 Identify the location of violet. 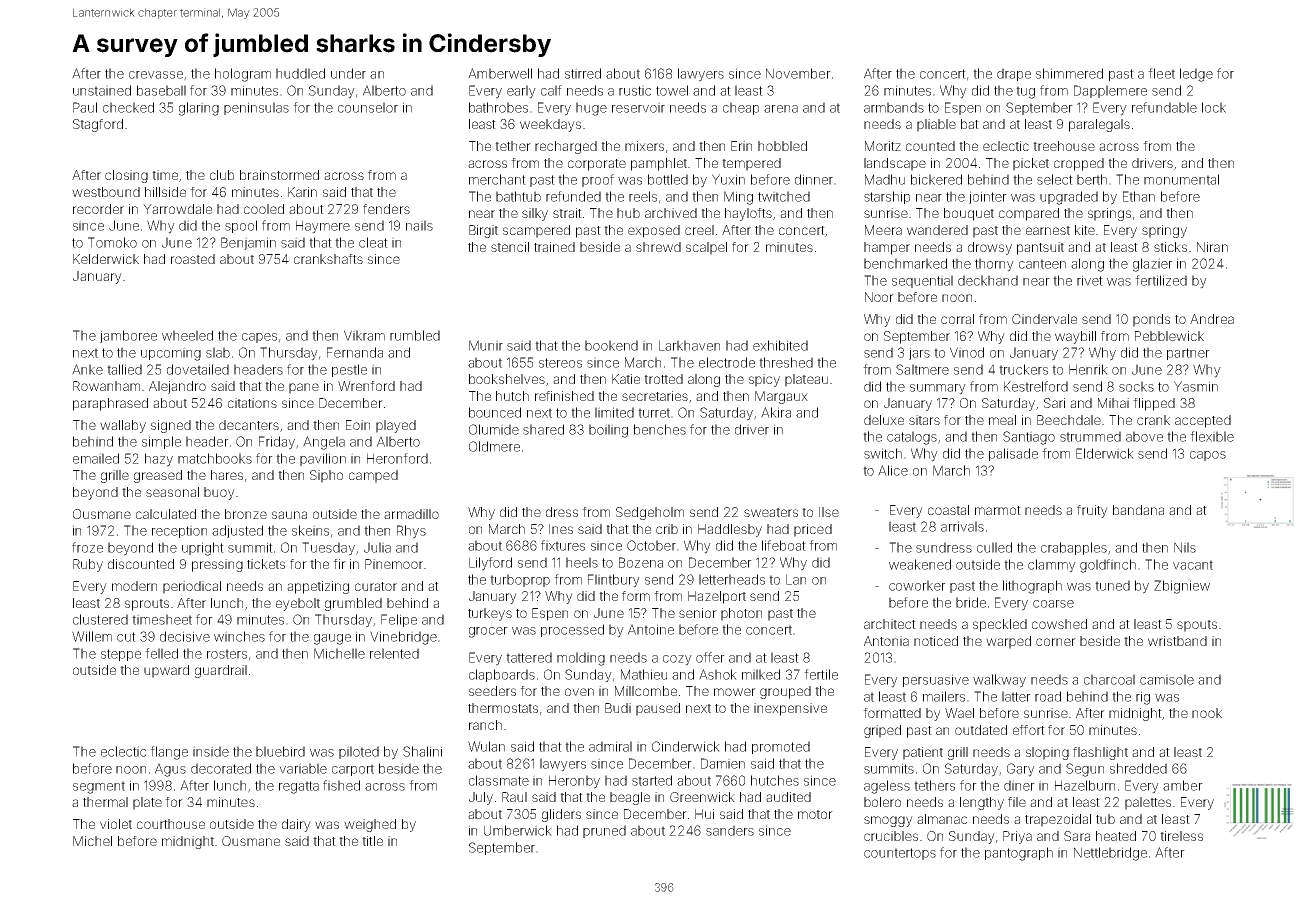
(116, 824).
